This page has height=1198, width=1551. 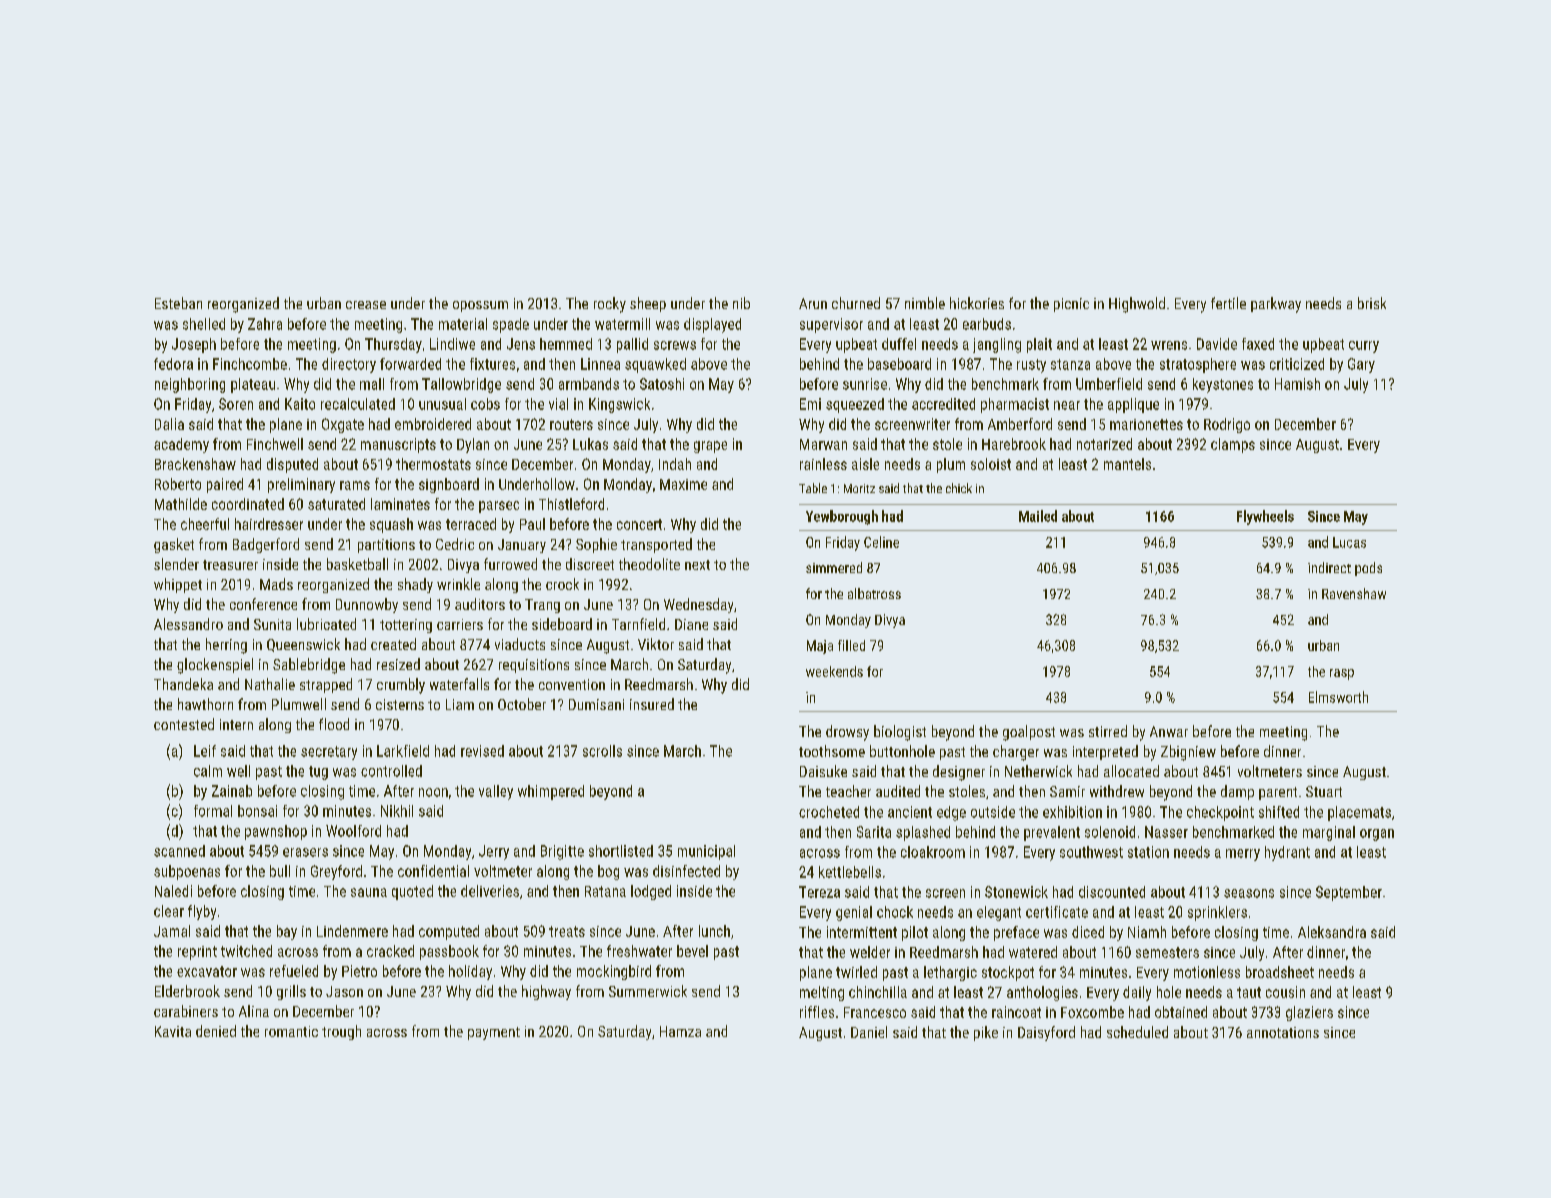 What do you see at coordinates (485, 404) in the page?
I see `cobs` at bounding box center [485, 404].
